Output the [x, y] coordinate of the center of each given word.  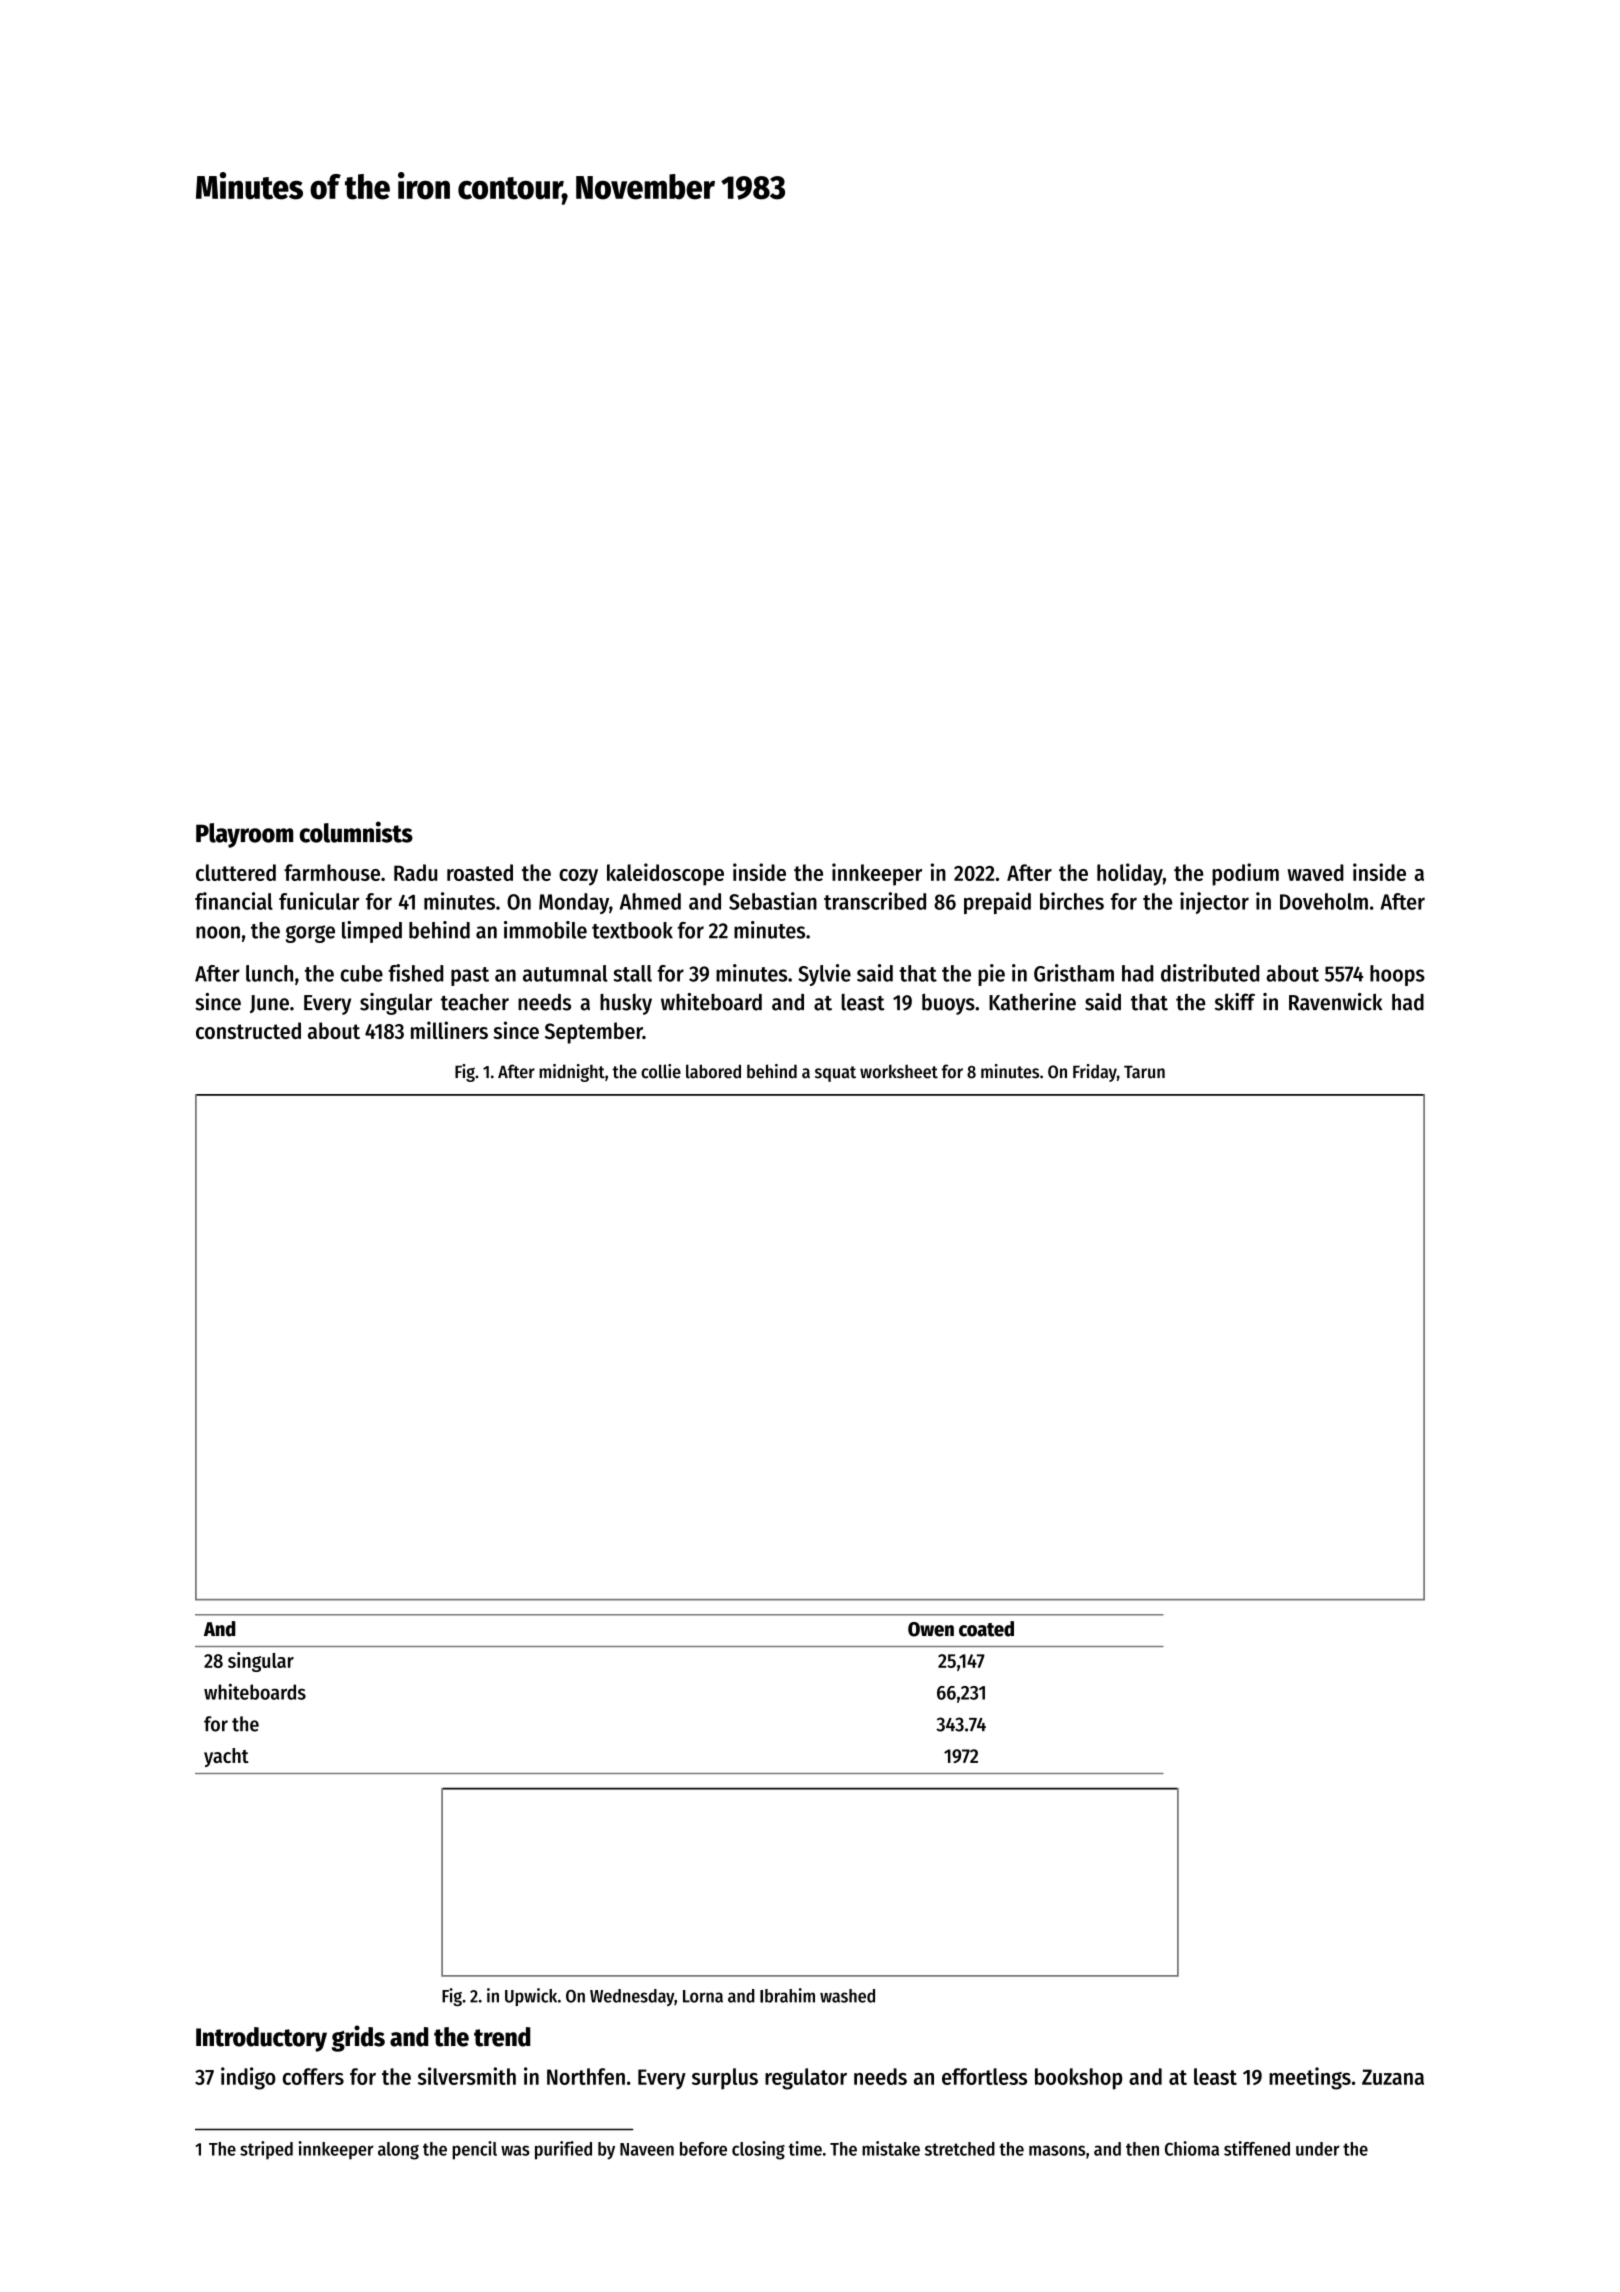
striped [266, 2150]
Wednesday [632, 1997]
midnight [572, 1073]
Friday [1095, 1073]
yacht [226, 1757]
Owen [931, 1629]
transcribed [875, 901]
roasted [480, 872]
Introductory [261, 2039]
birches [1072, 901]
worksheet [899, 1071]
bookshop [1078, 2079]
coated [986, 1629]
